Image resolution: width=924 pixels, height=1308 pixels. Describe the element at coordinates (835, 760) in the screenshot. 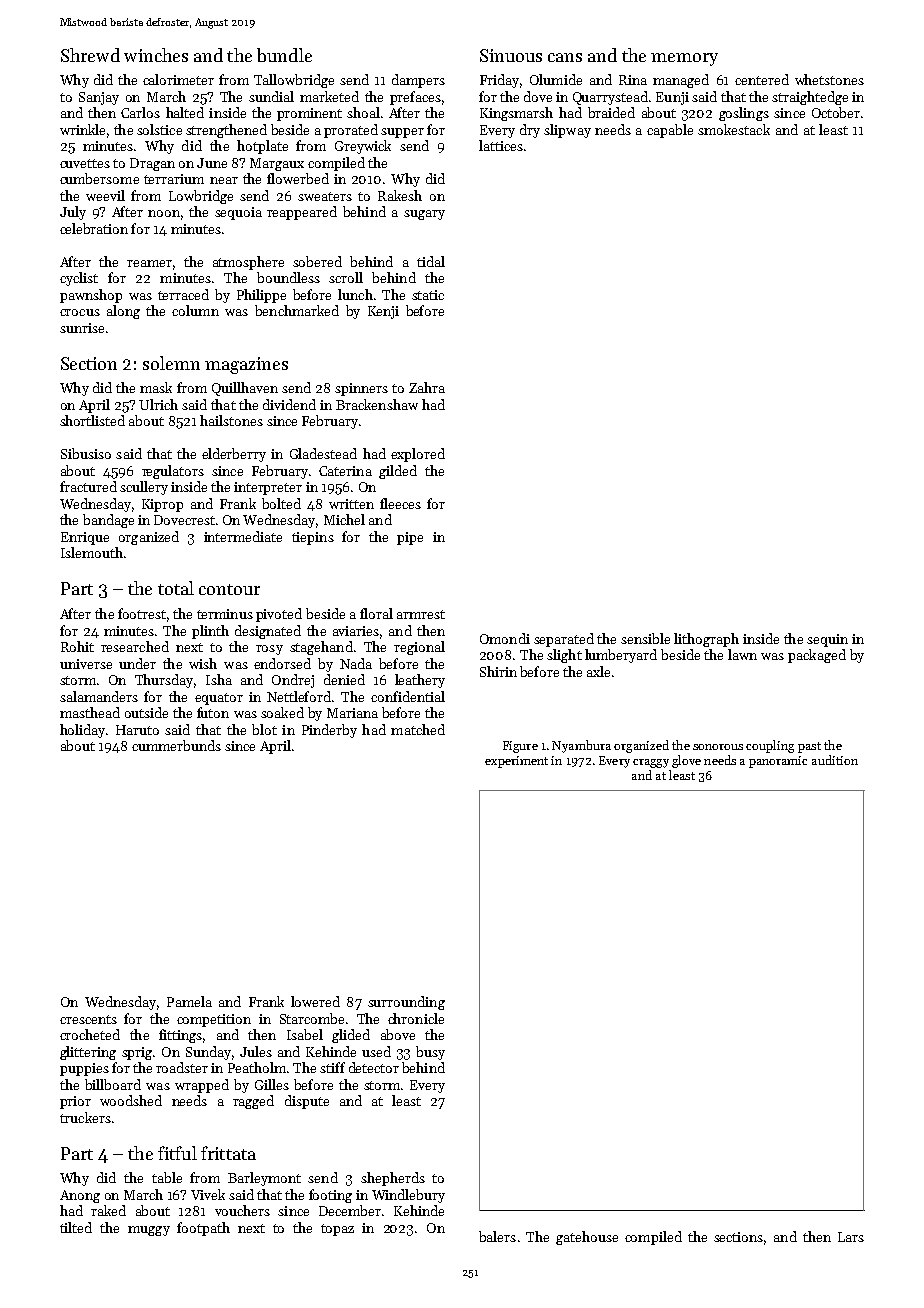

I see `audition` at that location.
